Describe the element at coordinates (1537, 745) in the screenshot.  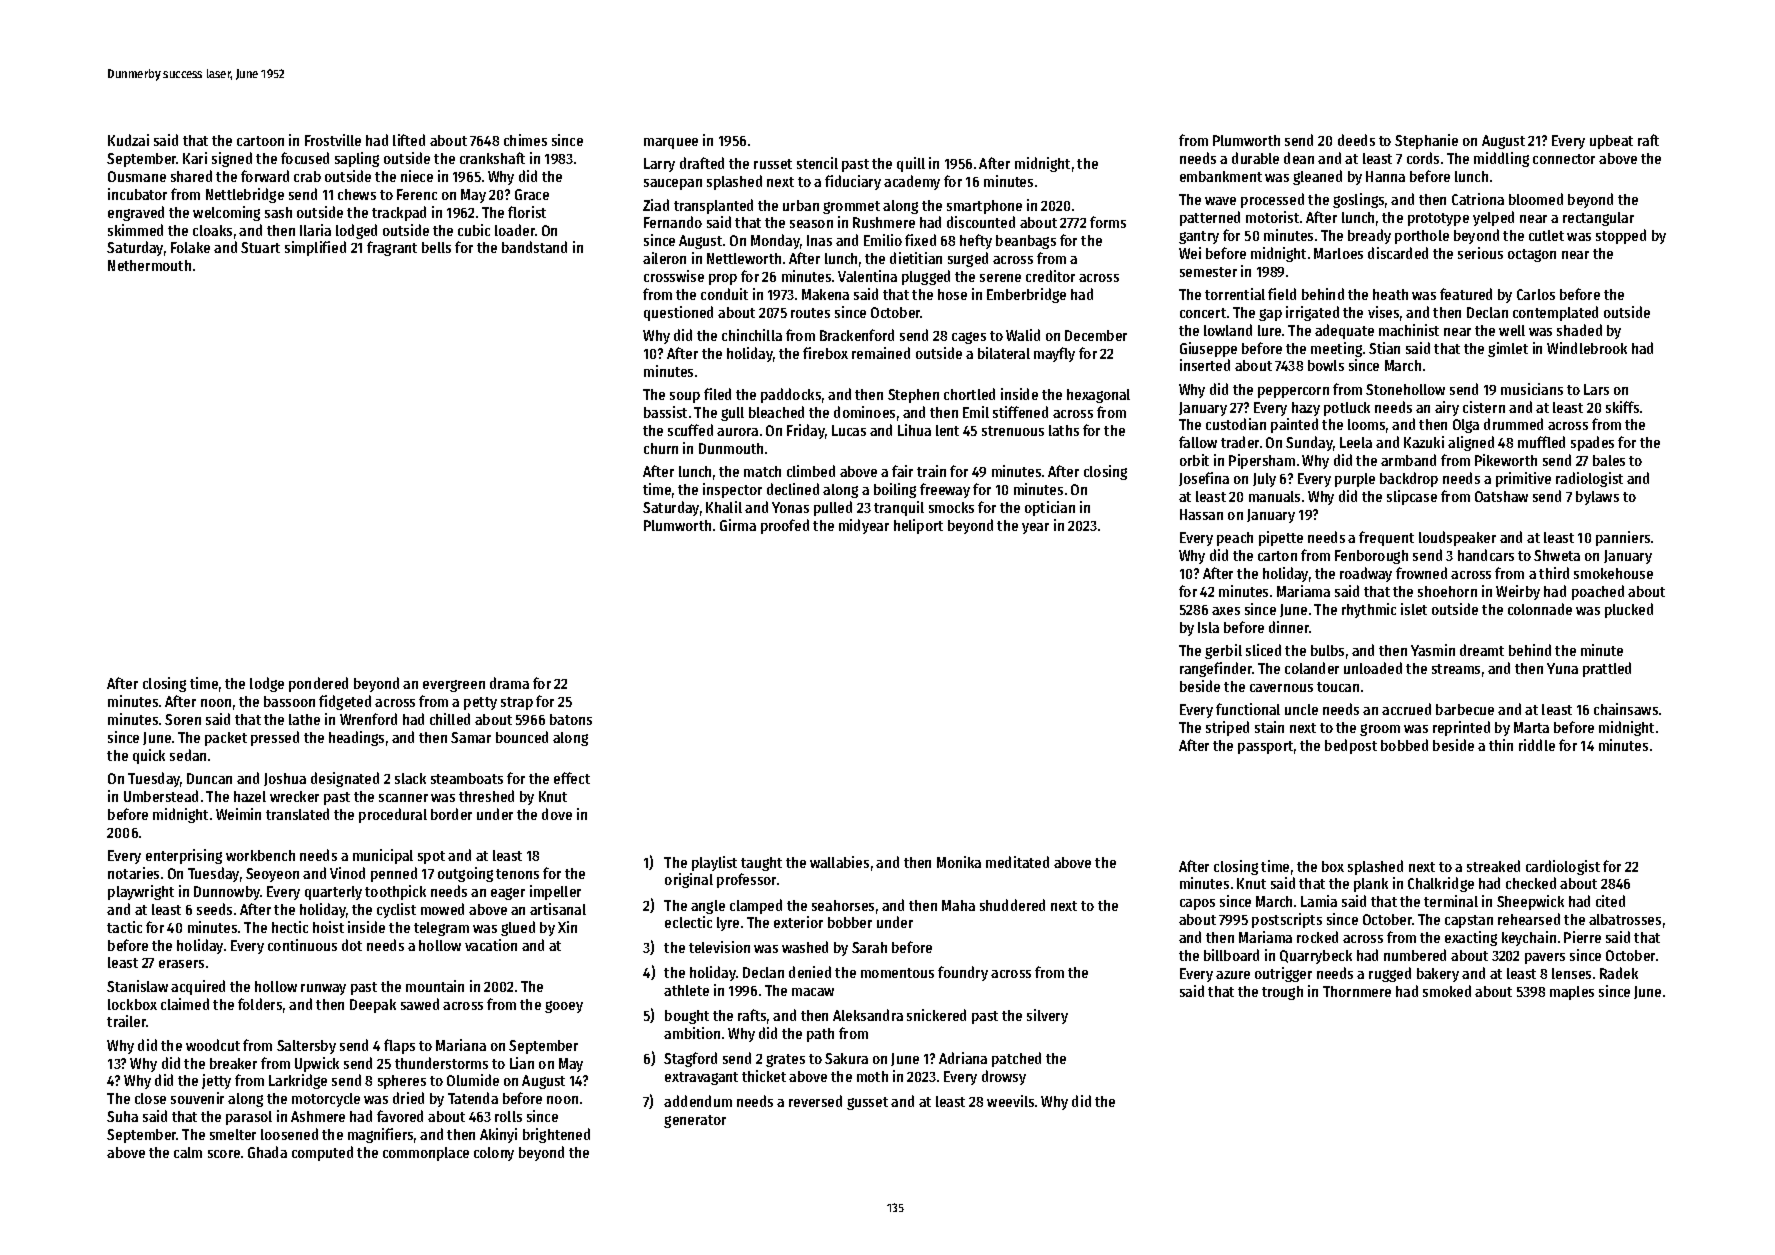
I see `riddle` at that location.
